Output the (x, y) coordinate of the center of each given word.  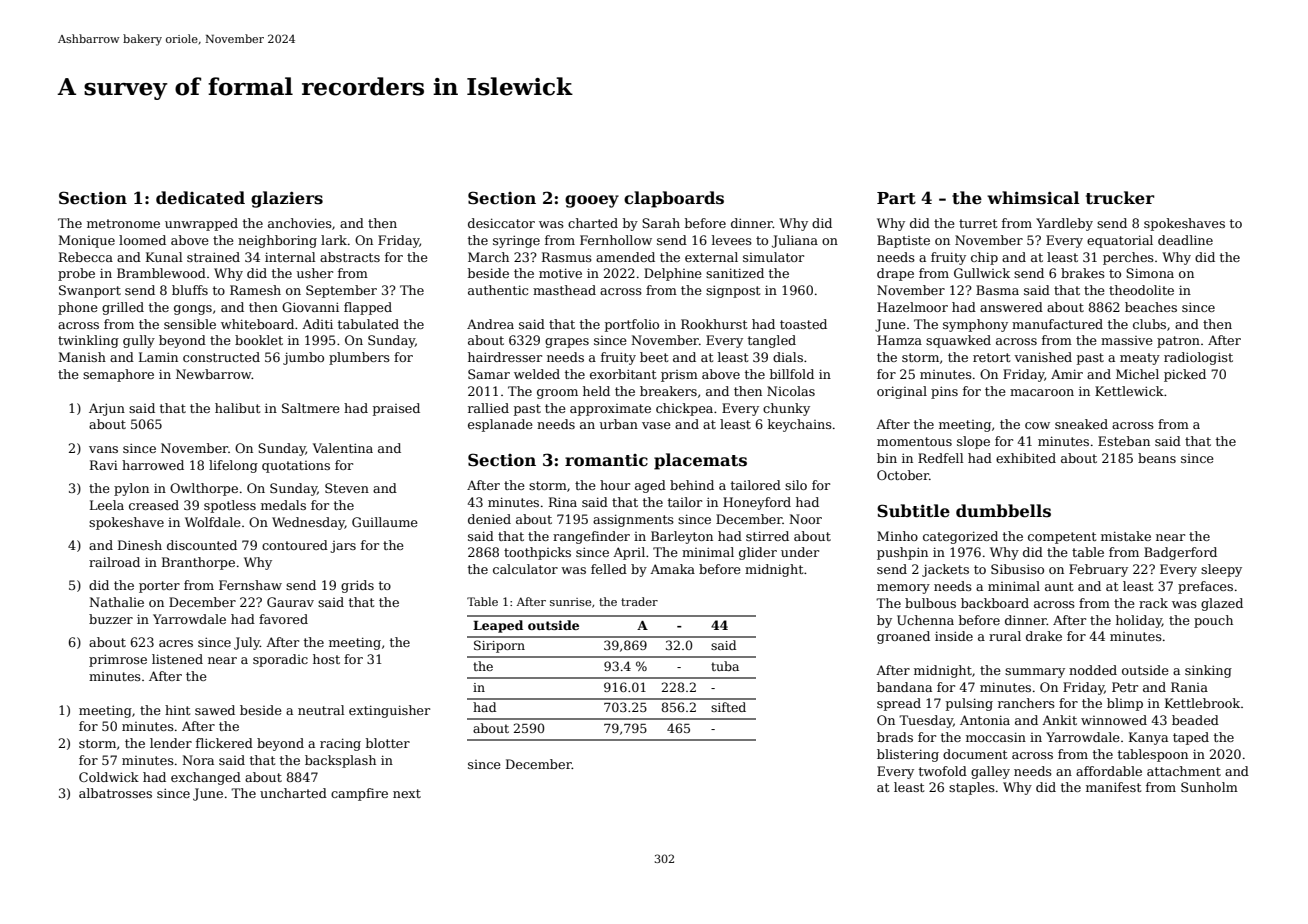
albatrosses (115, 793)
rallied (488, 408)
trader (639, 601)
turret (978, 223)
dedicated (200, 198)
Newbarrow (214, 374)
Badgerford (1180, 553)
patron (1178, 342)
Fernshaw (250, 585)
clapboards (674, 199)
